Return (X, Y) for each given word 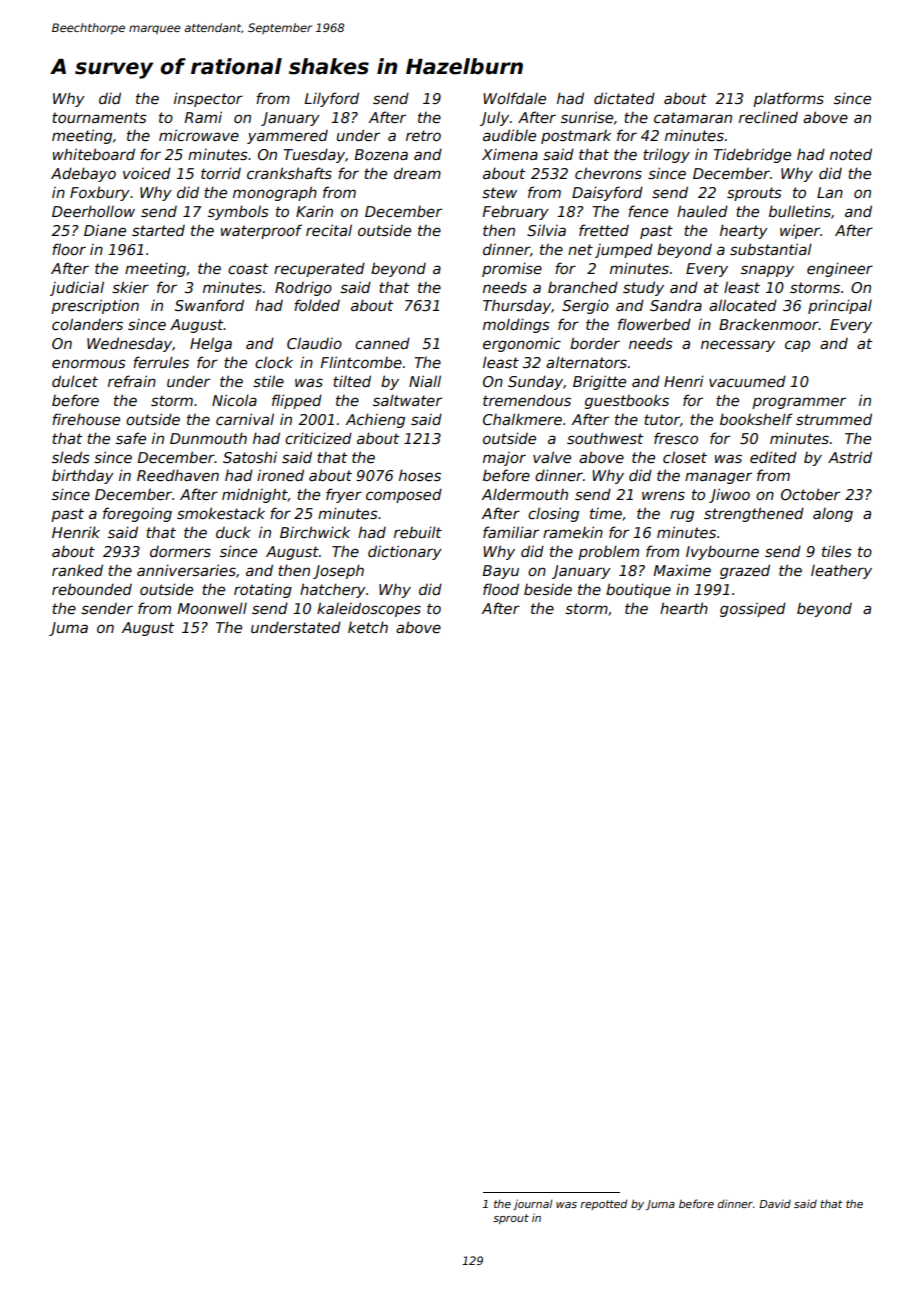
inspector (208, 99)
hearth (684, 608)
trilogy (666, 155)
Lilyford (331, 99)
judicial (77, 288)
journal (532, 1204)
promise (512, 269)
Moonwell (212, 608)
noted (851, 154)
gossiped (753, 609)
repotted (603, 1204)
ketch (368, 627)
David (775, 1204)
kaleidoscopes (369, 609)
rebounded (92, 589)
